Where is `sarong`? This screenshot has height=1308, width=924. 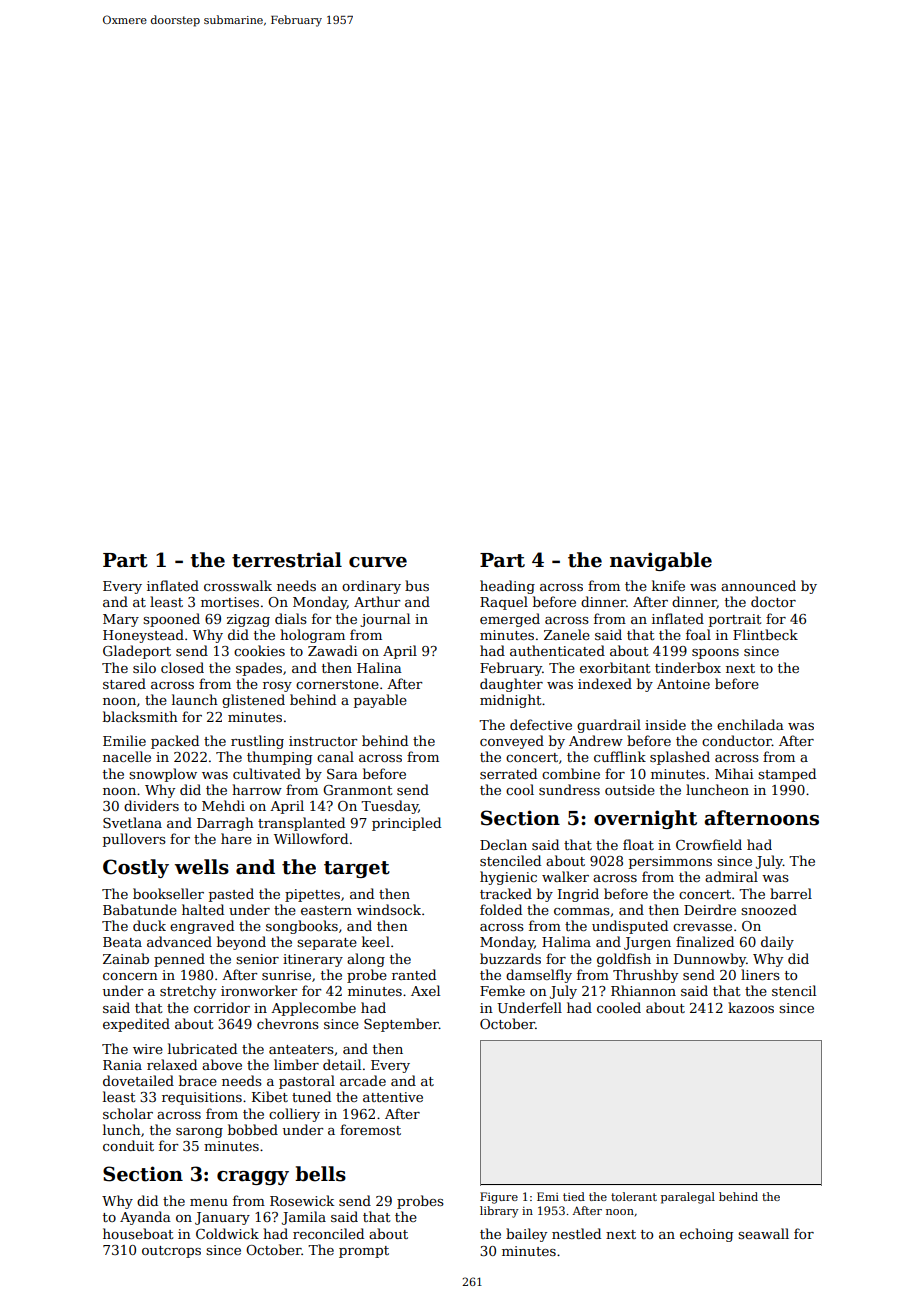 sarong is located at coordinates (199, 1133).
